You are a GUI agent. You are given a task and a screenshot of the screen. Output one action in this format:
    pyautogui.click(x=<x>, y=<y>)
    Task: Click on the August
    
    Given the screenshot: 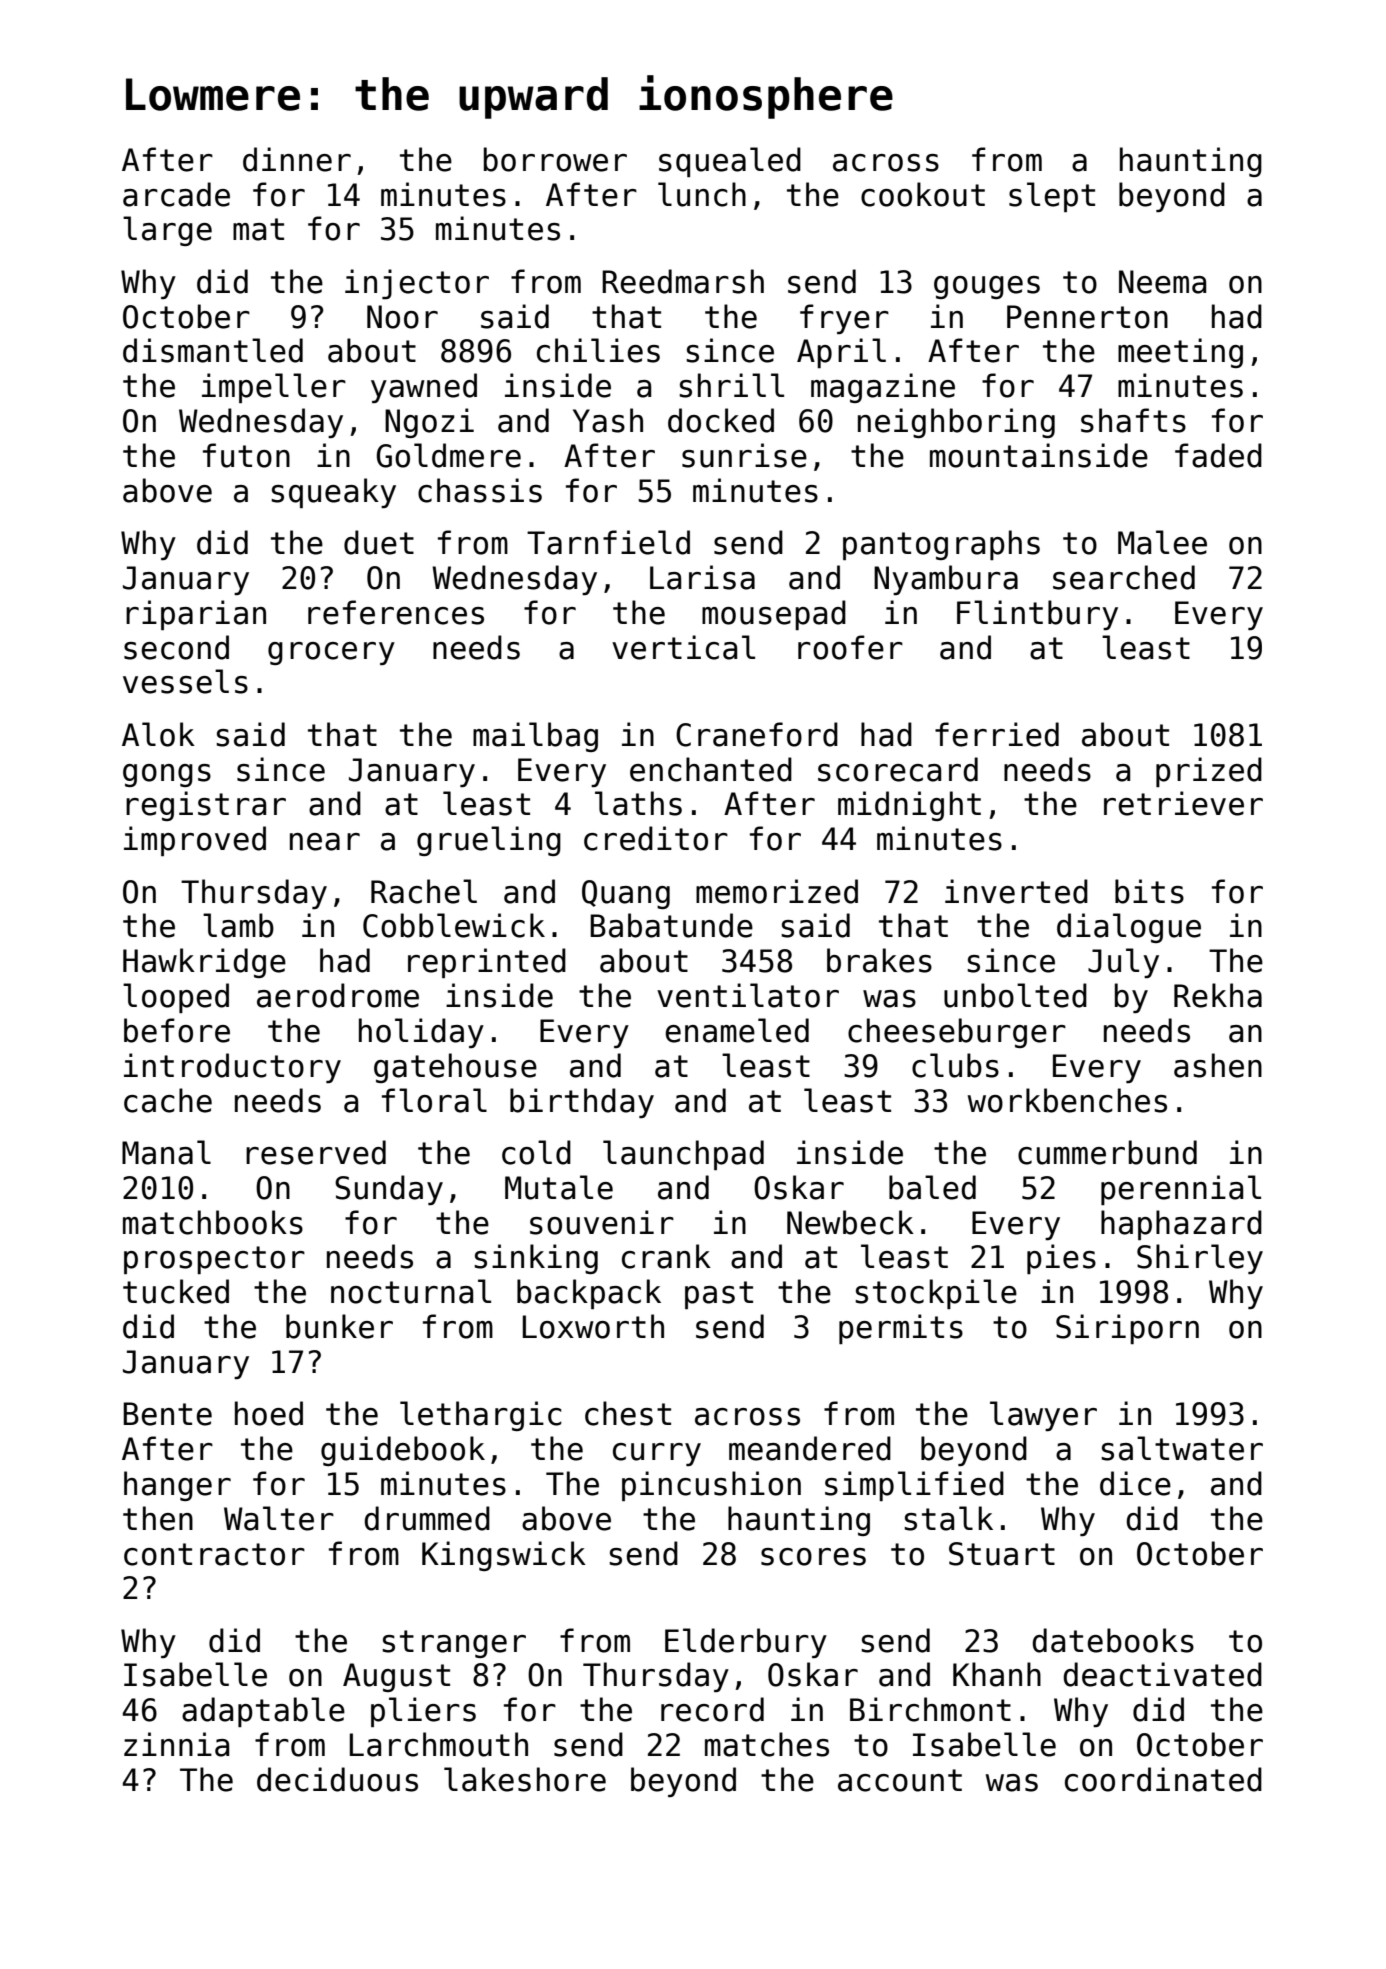 What is the action you would take?
    pyautogui.click(x=396, y=1677)
